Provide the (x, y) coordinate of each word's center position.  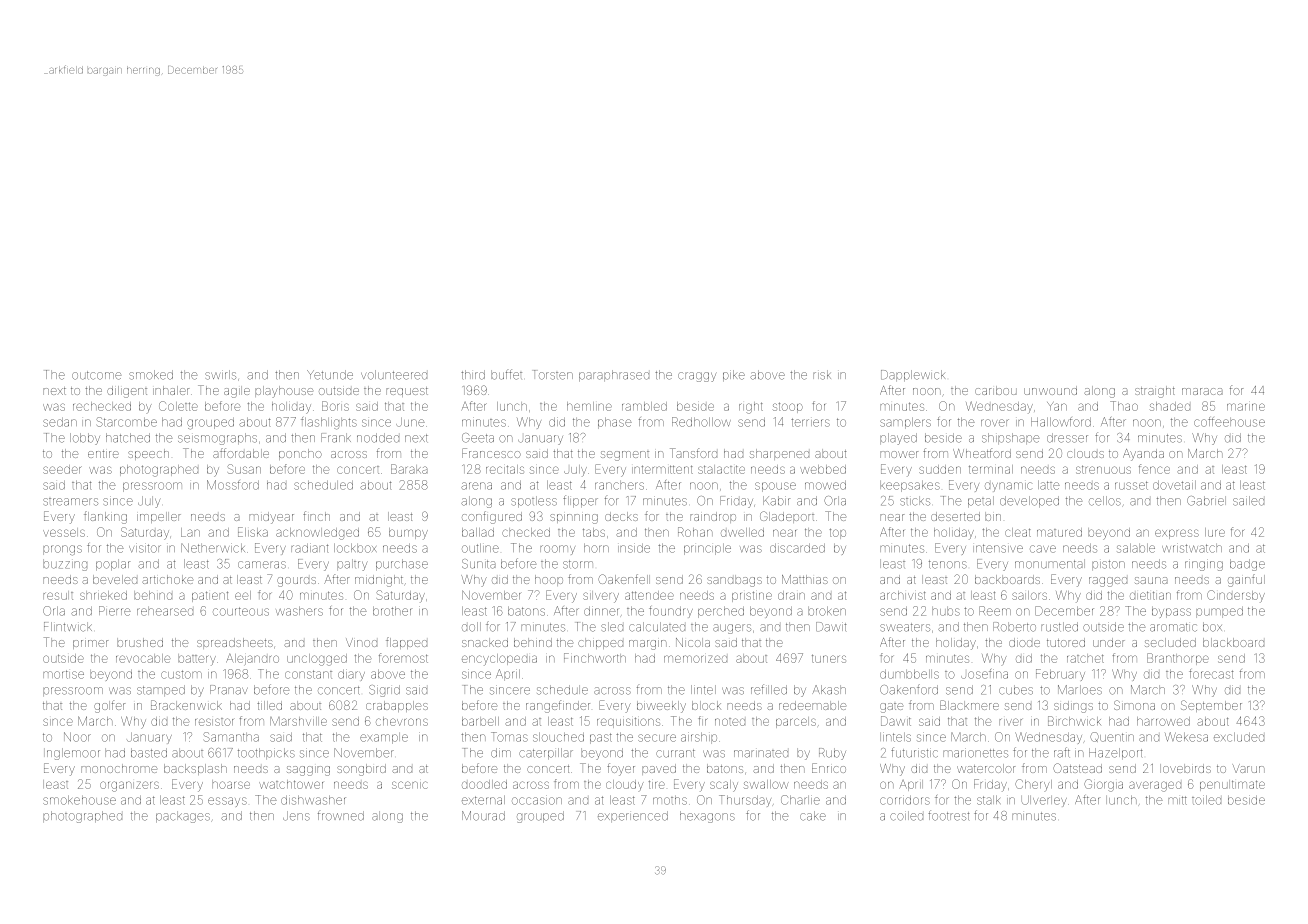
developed (1029, 502)
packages (183, 817)
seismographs (217, 439)
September (1211, 706)
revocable (143, 658)
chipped (600, 643)
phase (615, 423)
